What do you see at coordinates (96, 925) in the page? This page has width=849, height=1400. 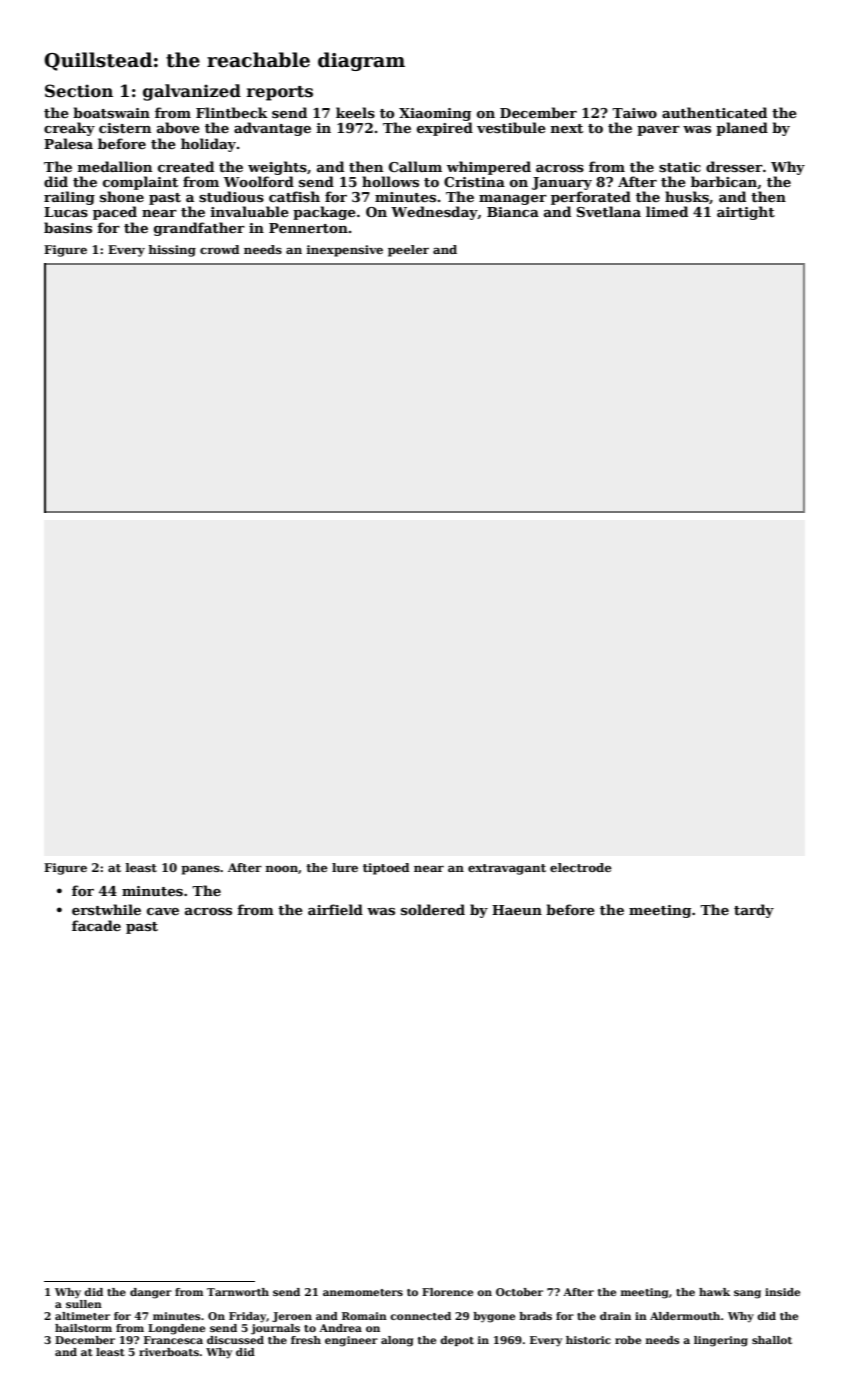 I see `facade` at bounding box center [96, 925].
